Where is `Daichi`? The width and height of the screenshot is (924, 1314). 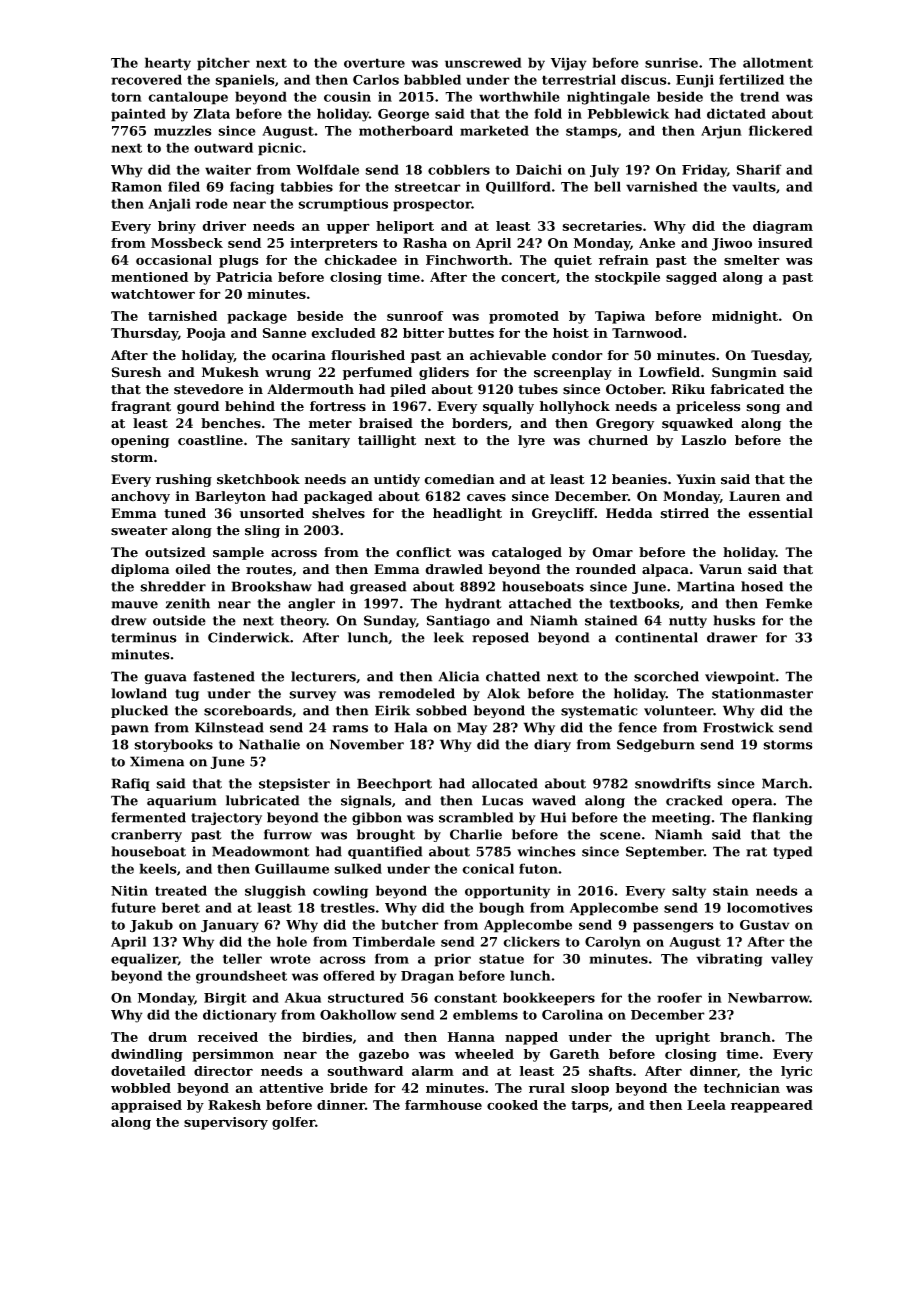 Daichi is located at coordinates (539, 169).
